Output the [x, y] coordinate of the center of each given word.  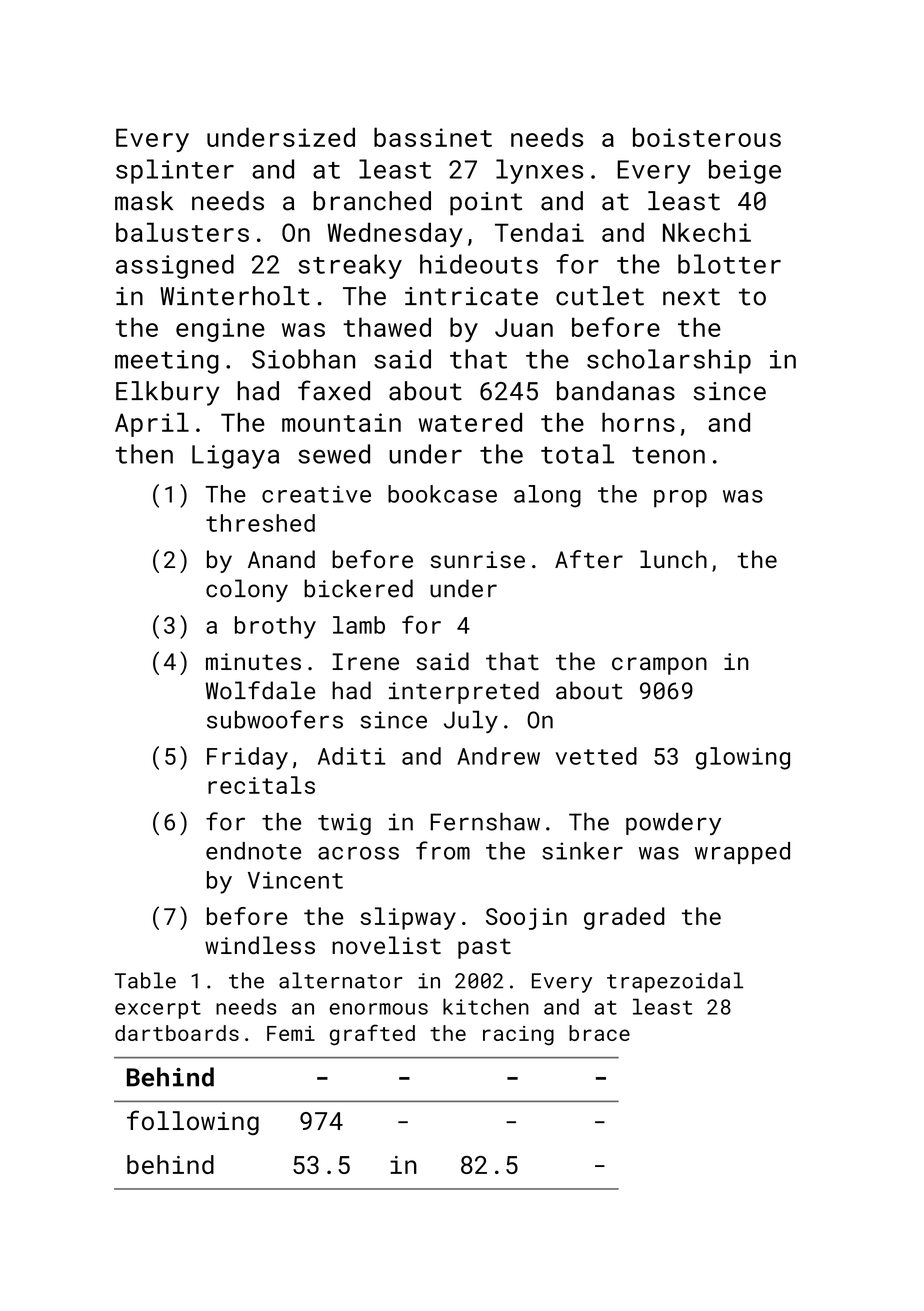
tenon [668, 455]
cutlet [600, 296]
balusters [182, 232]
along [547, 496]
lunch [673, 559]
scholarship [669, 361]
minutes [253, 661]
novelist [386, 945]
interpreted [464, 692]
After [589, 559]
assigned [175, 266]
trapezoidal [675, 982]
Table [145, 980]
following [193, 1122]
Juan [524, 327]
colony [247, 590]
